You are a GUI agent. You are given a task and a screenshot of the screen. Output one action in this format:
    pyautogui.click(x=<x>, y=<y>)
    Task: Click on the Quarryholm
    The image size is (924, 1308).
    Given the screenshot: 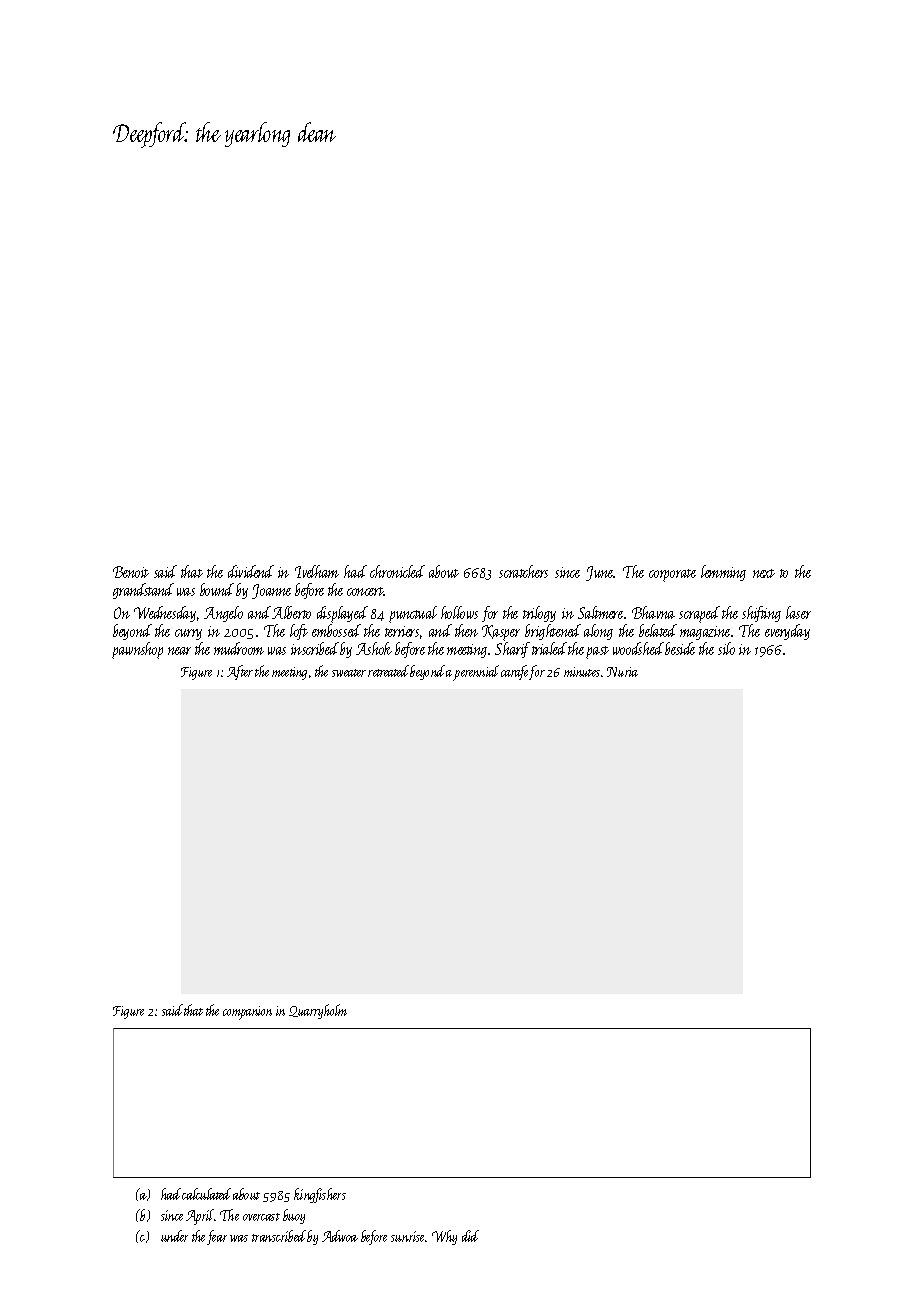 What is the action you would take?
    pyautogui.click(x=318, y=1011)
